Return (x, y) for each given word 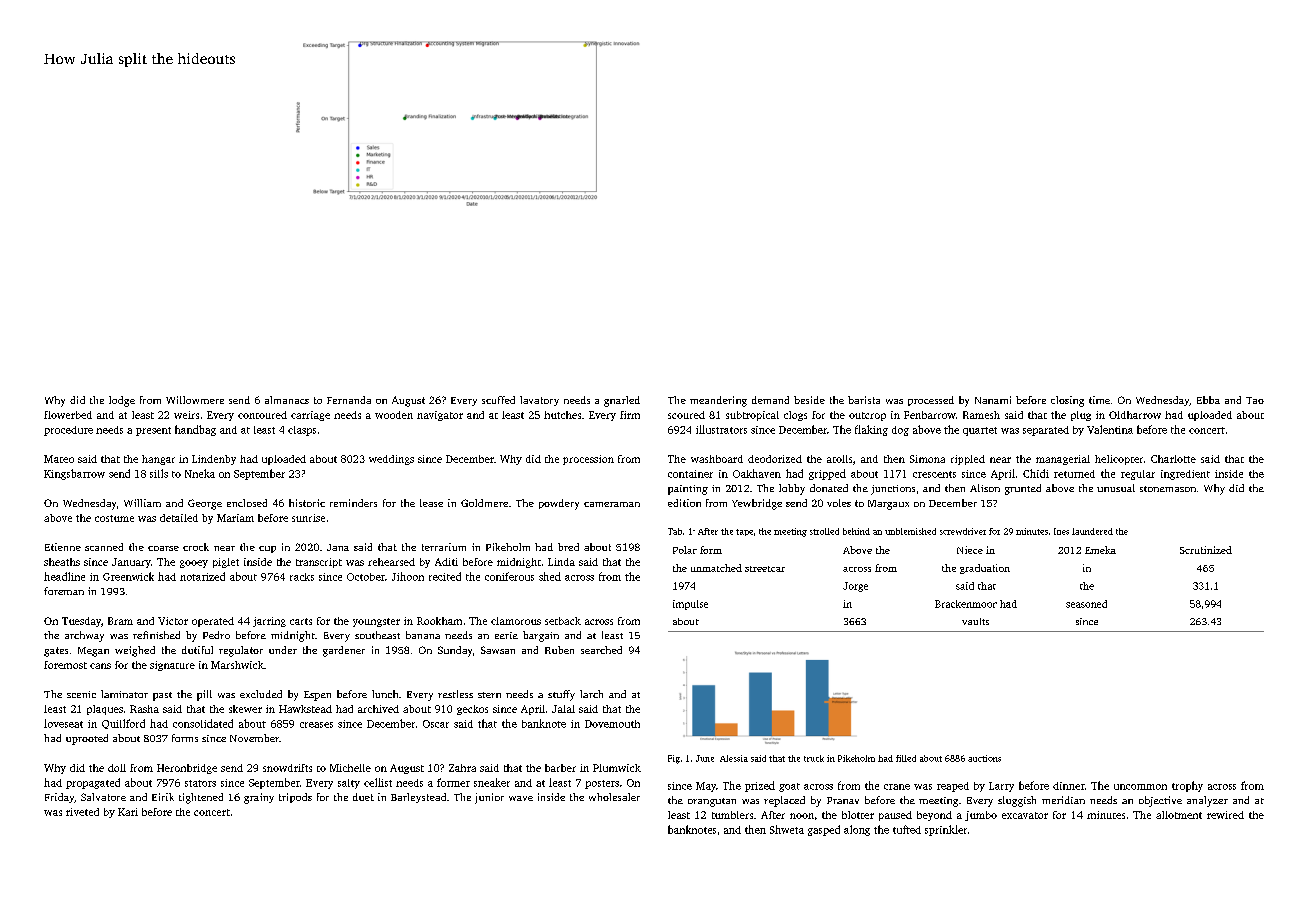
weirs (186, 415)
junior (489, 798)
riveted (82, 812)
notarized (202, 576)
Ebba (1208, 400)
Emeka (1100, 550)
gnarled (622, 401)
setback (563, 621)
